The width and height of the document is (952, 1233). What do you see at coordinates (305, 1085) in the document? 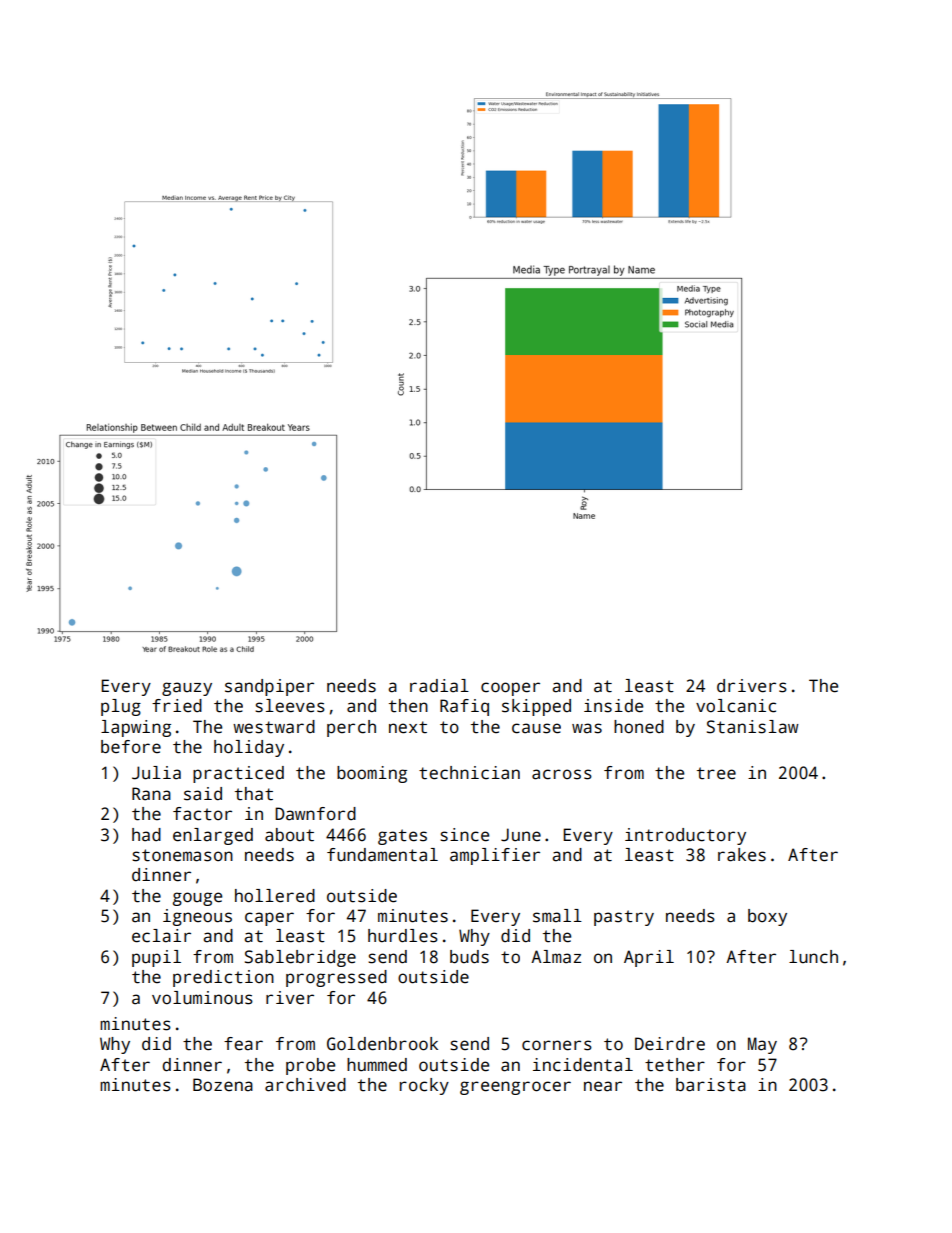
I see `archived` at bounding box center [305, 1085].
